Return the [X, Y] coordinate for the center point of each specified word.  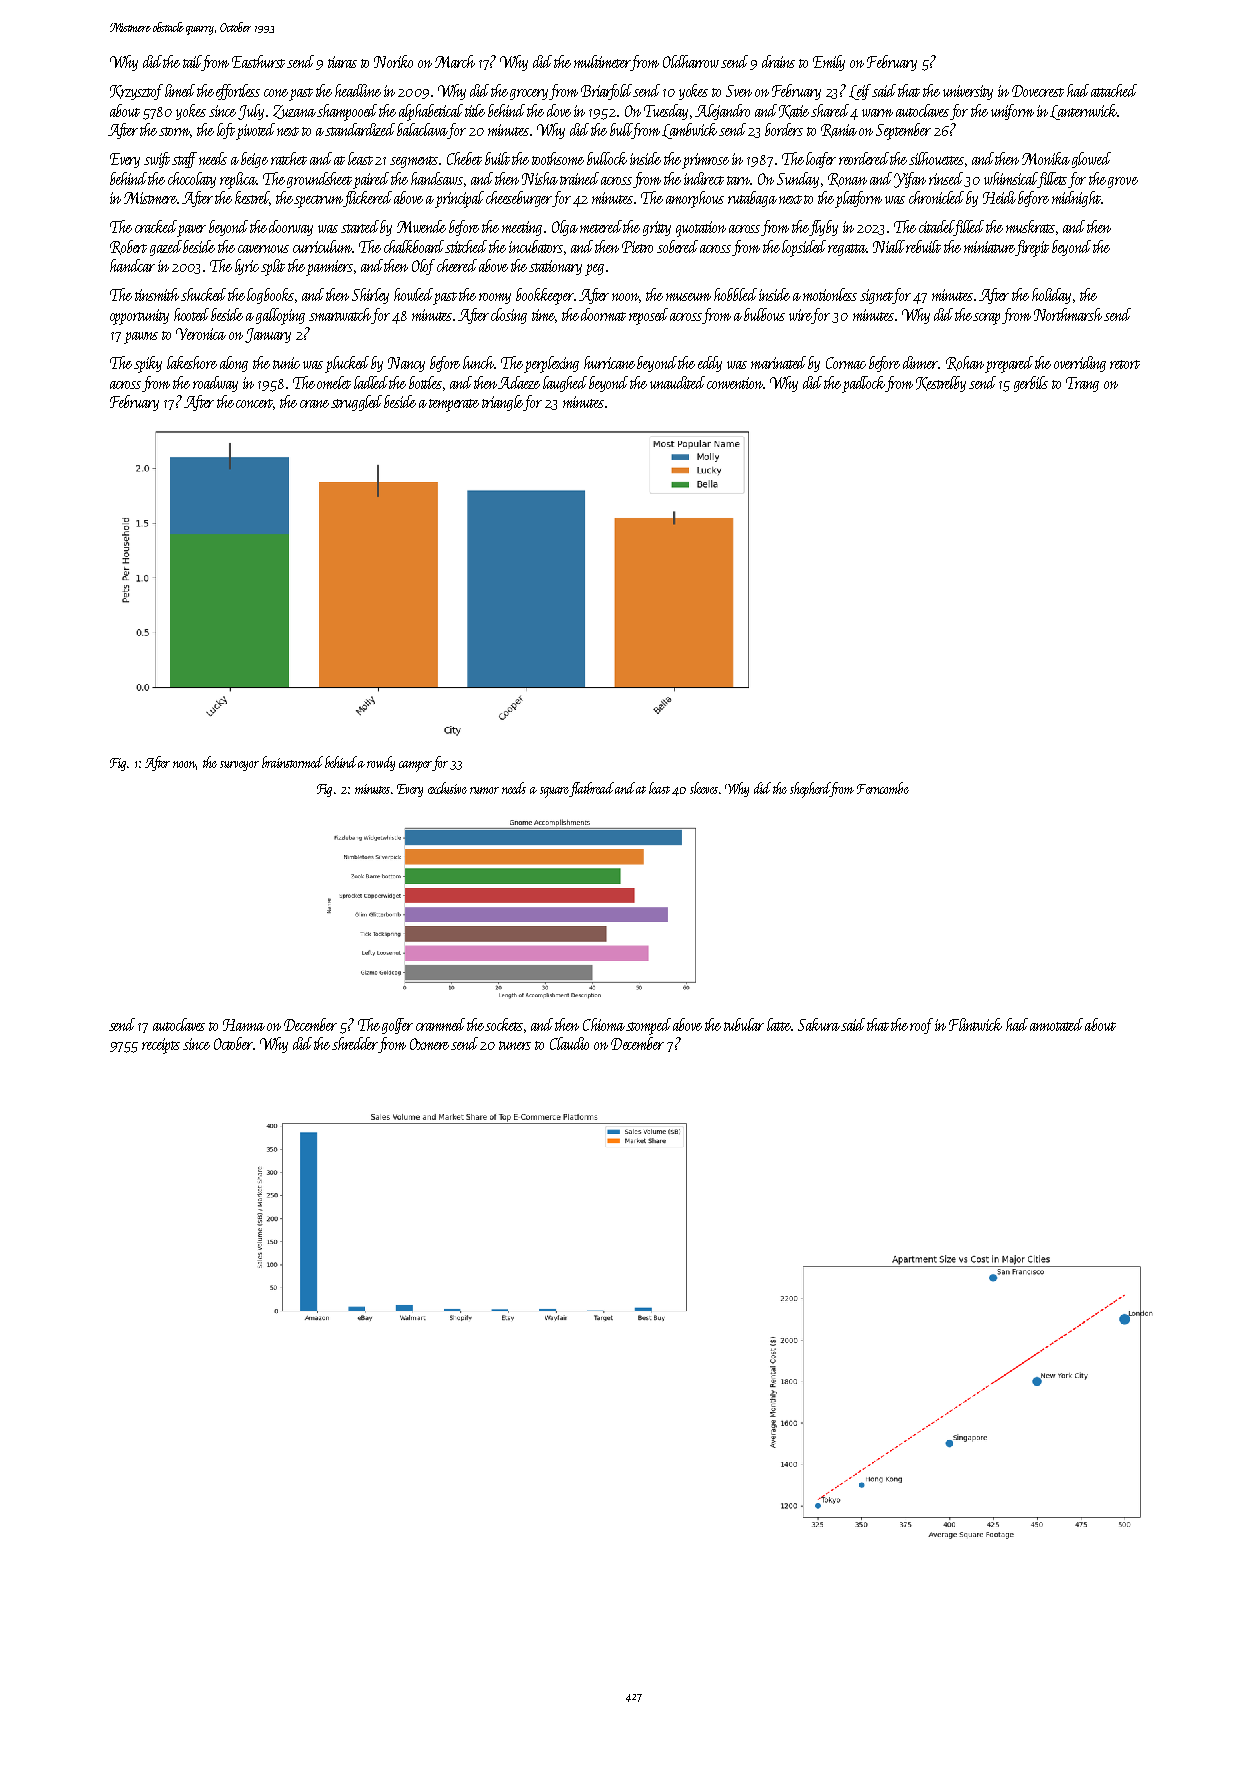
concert [255, 404]
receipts [161, 1046]
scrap [987, 319]
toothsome [558, 158]
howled [413, 294]
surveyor [239, 766]
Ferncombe [883, 788]
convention [735, 383]
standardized [360, 129]
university [968, 92]
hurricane [609, 362]
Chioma [604, 1024]
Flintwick [975, 1024]
